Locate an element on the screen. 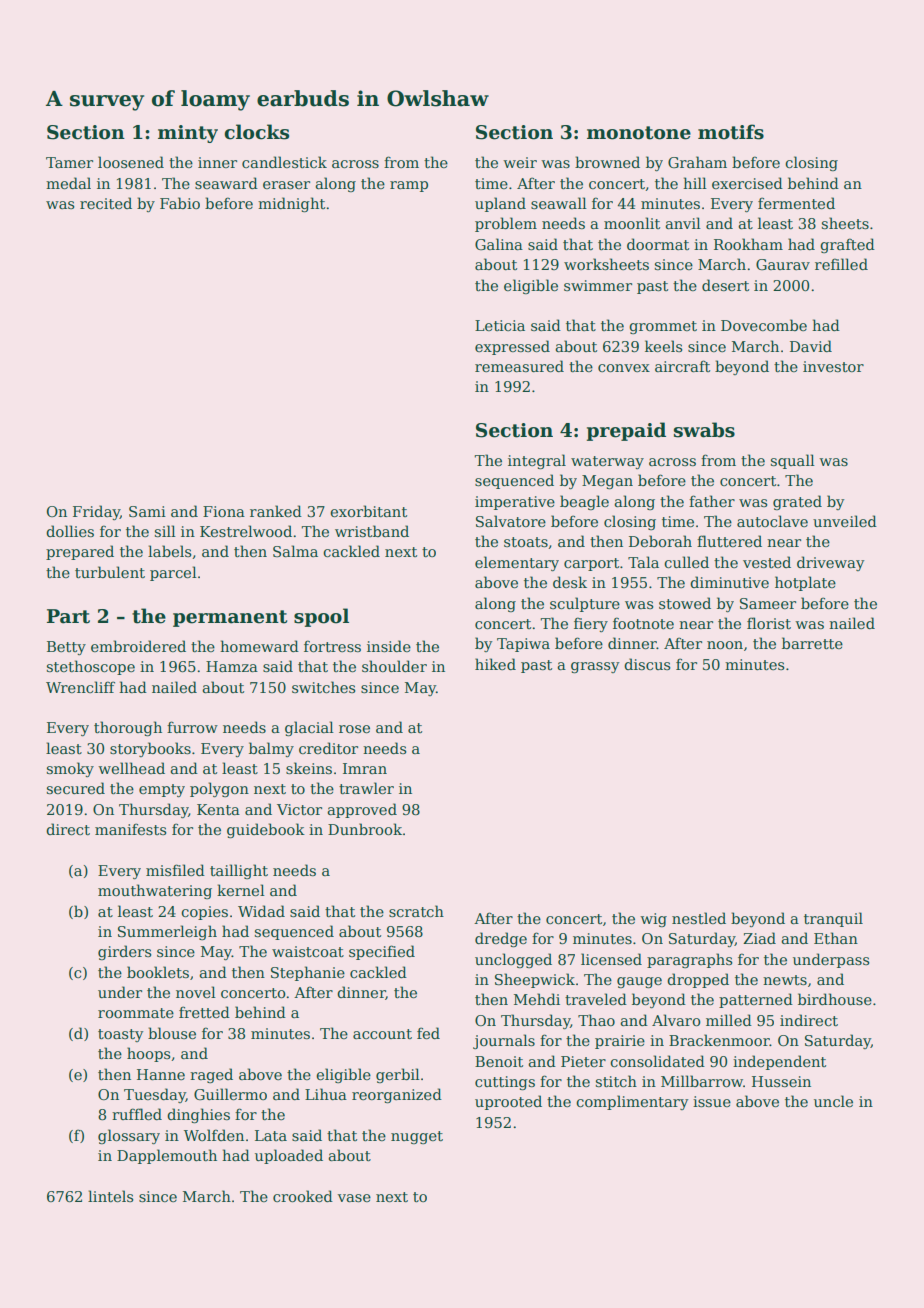 This screenshot has width=924, height=1308. specified is located at coordinates (382, 952).
